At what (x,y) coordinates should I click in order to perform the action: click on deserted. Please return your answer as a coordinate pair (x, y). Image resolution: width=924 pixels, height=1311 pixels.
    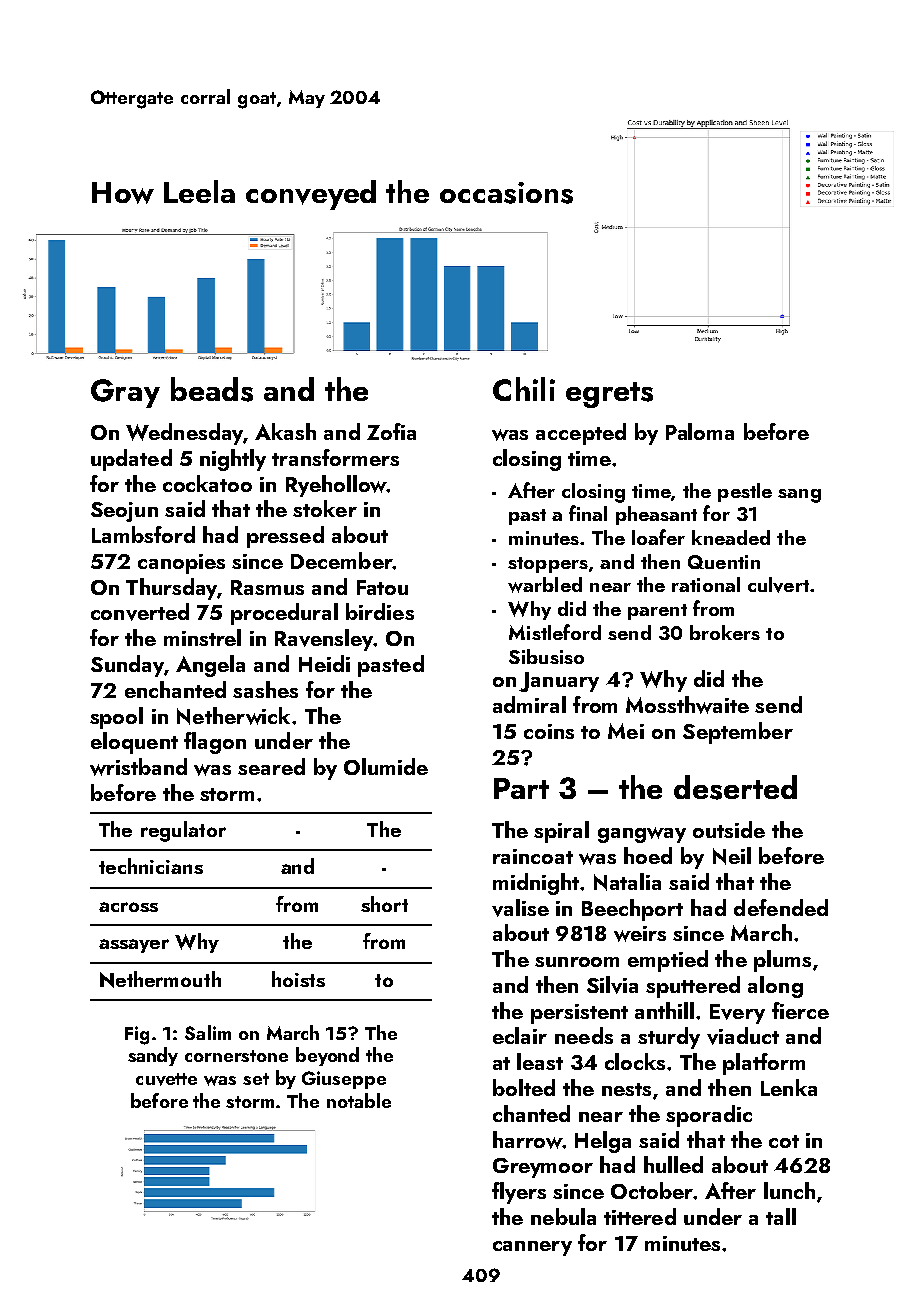
    Looking at the image, I should click on (735, 787).
